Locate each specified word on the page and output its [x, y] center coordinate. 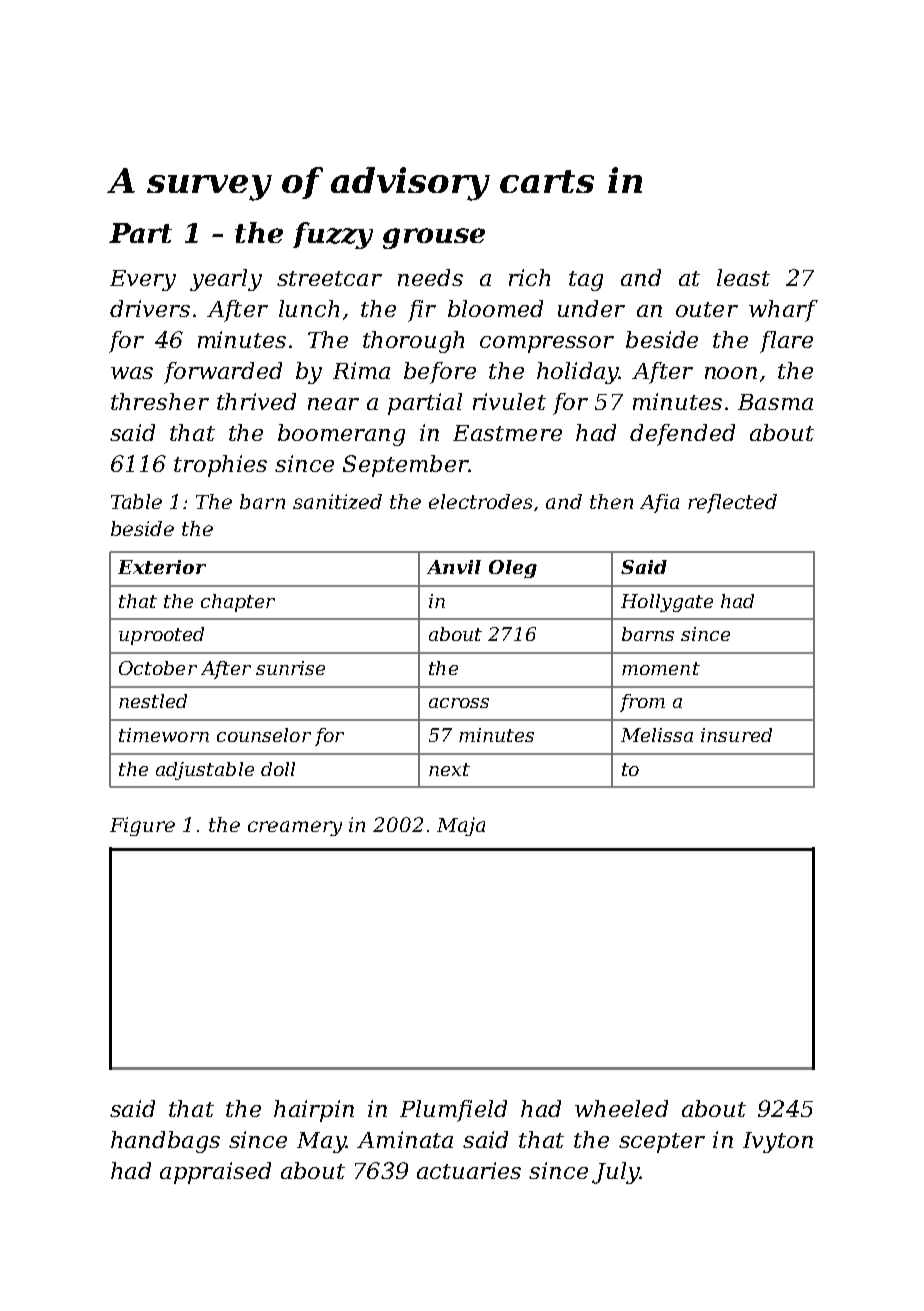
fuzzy [333, 235]
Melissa [657, 735]
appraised [215, 1173]
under [591, 308]
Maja [461, 826]
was [132, 373]
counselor [264, 735]
